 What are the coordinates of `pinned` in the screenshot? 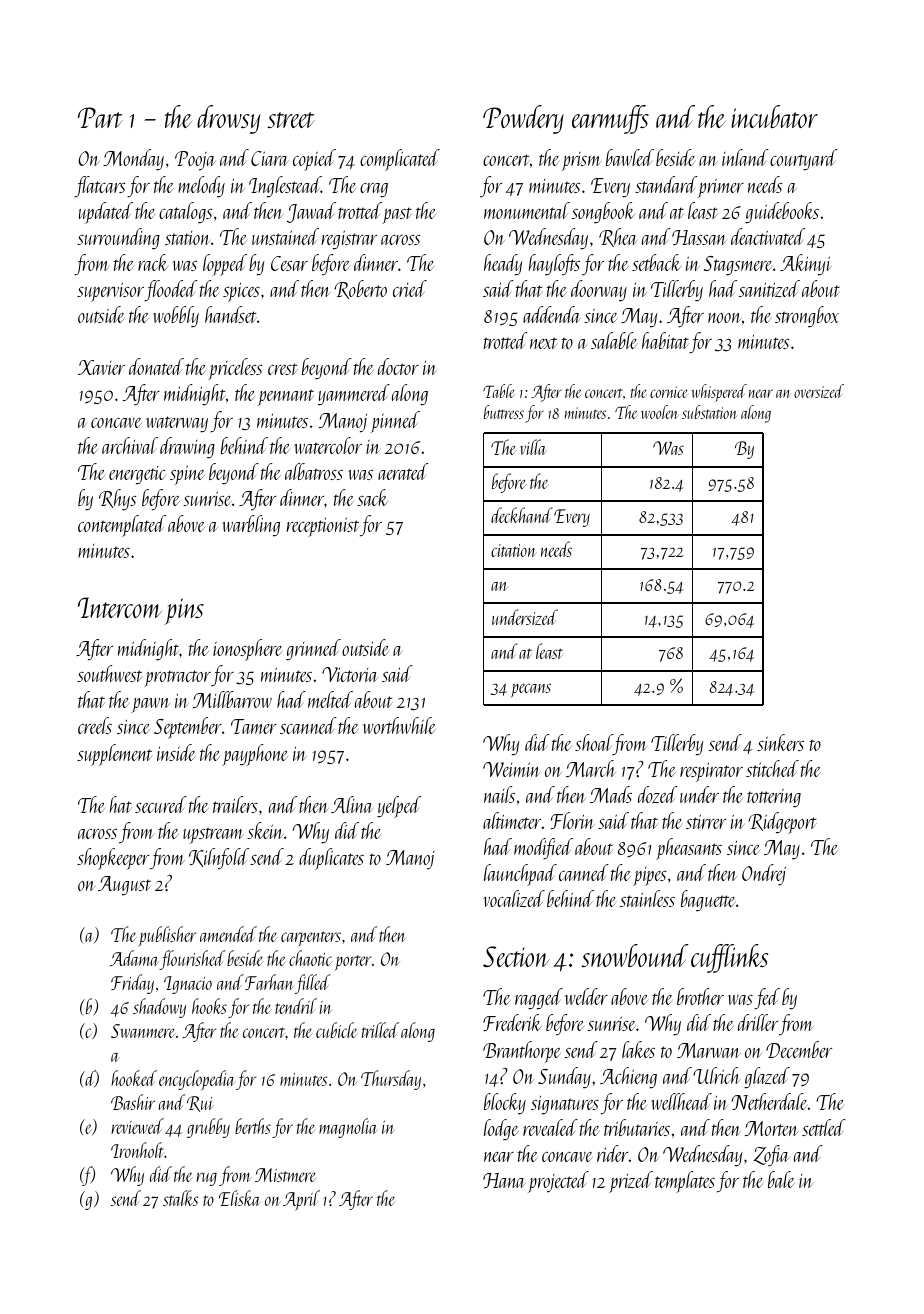 It's located at (395, 422).
